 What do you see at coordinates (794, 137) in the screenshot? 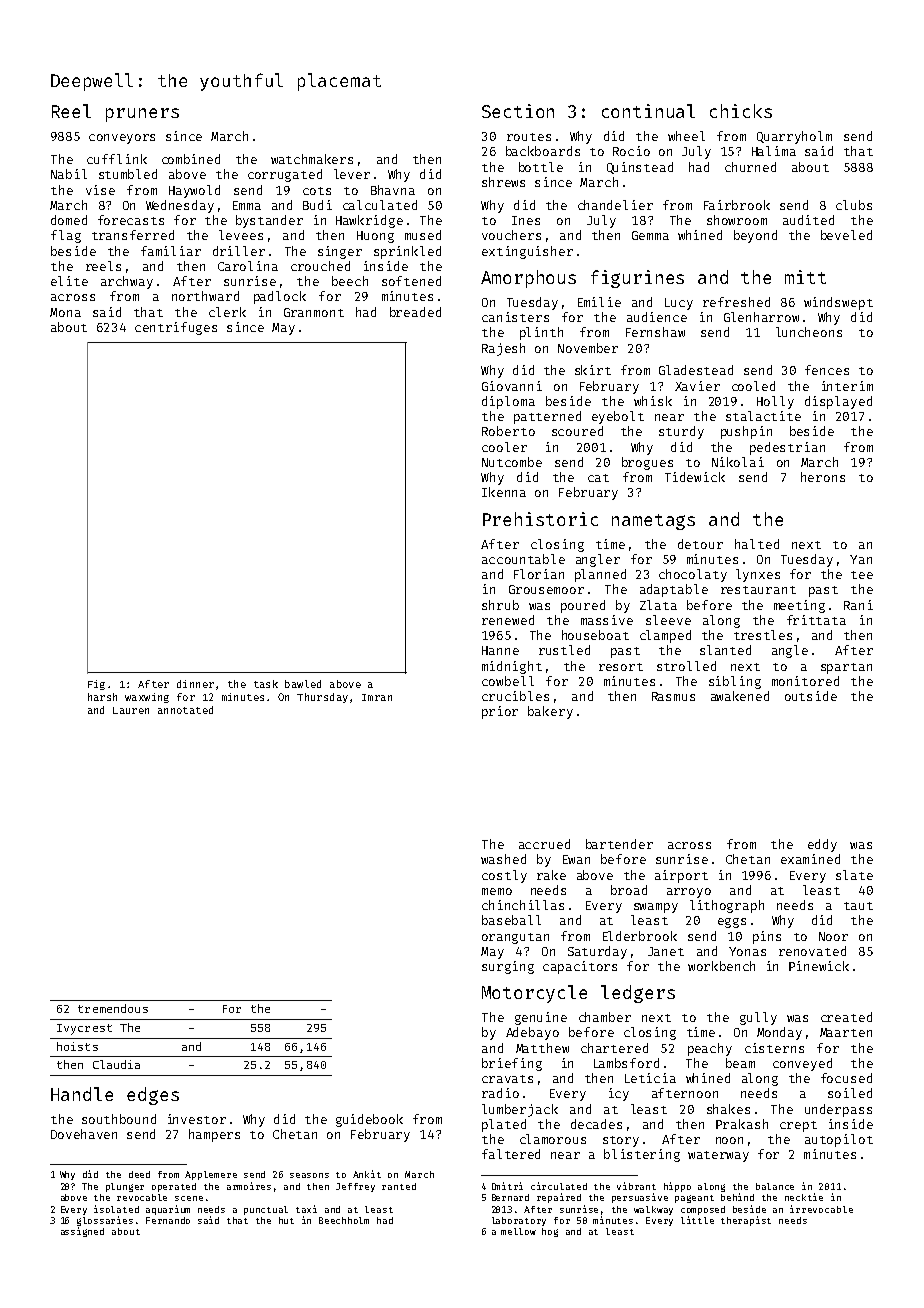
I see `Quarryholm` at bounding box center [794, 137].
